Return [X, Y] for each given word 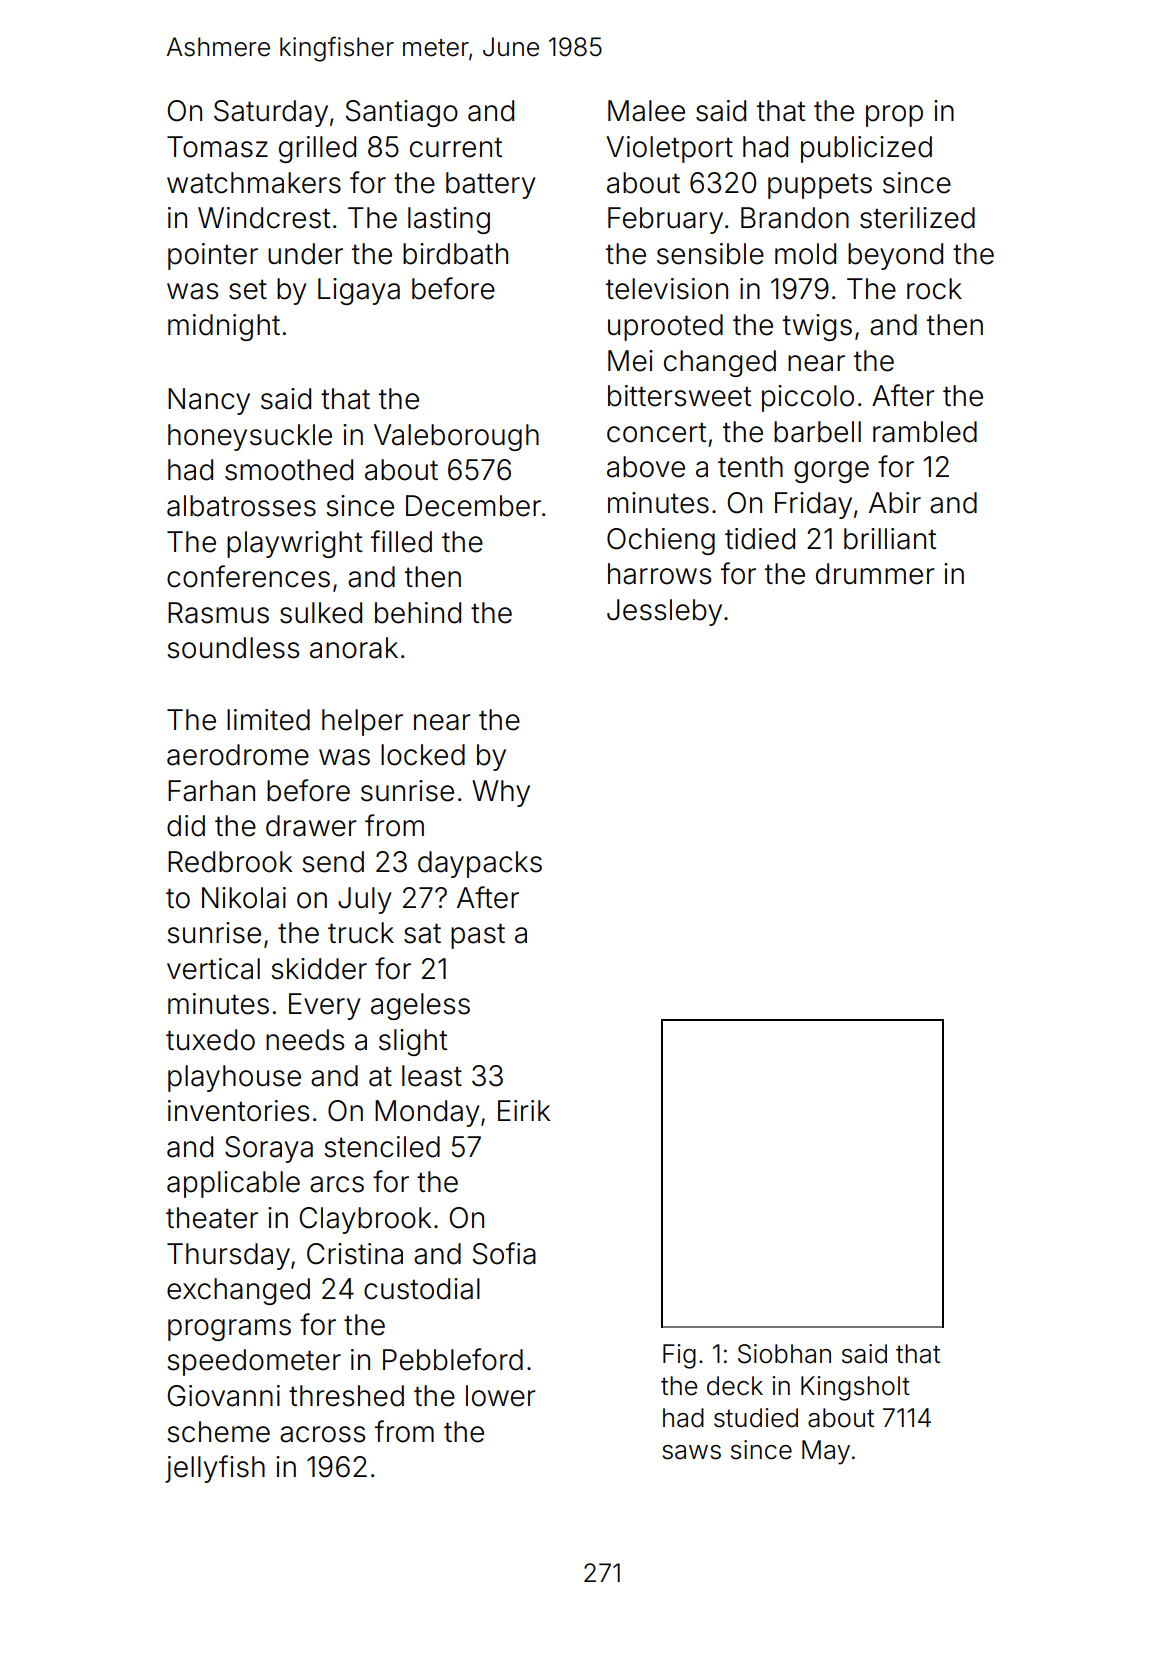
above [646, 467]
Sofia [504, 1253]
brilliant [890, 539]
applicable [233, 1184]
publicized [866, 149]
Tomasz [217, 147]
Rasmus [218, 613]
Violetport [669, 149]
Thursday [228, 1256]
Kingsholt [855, 1388]
